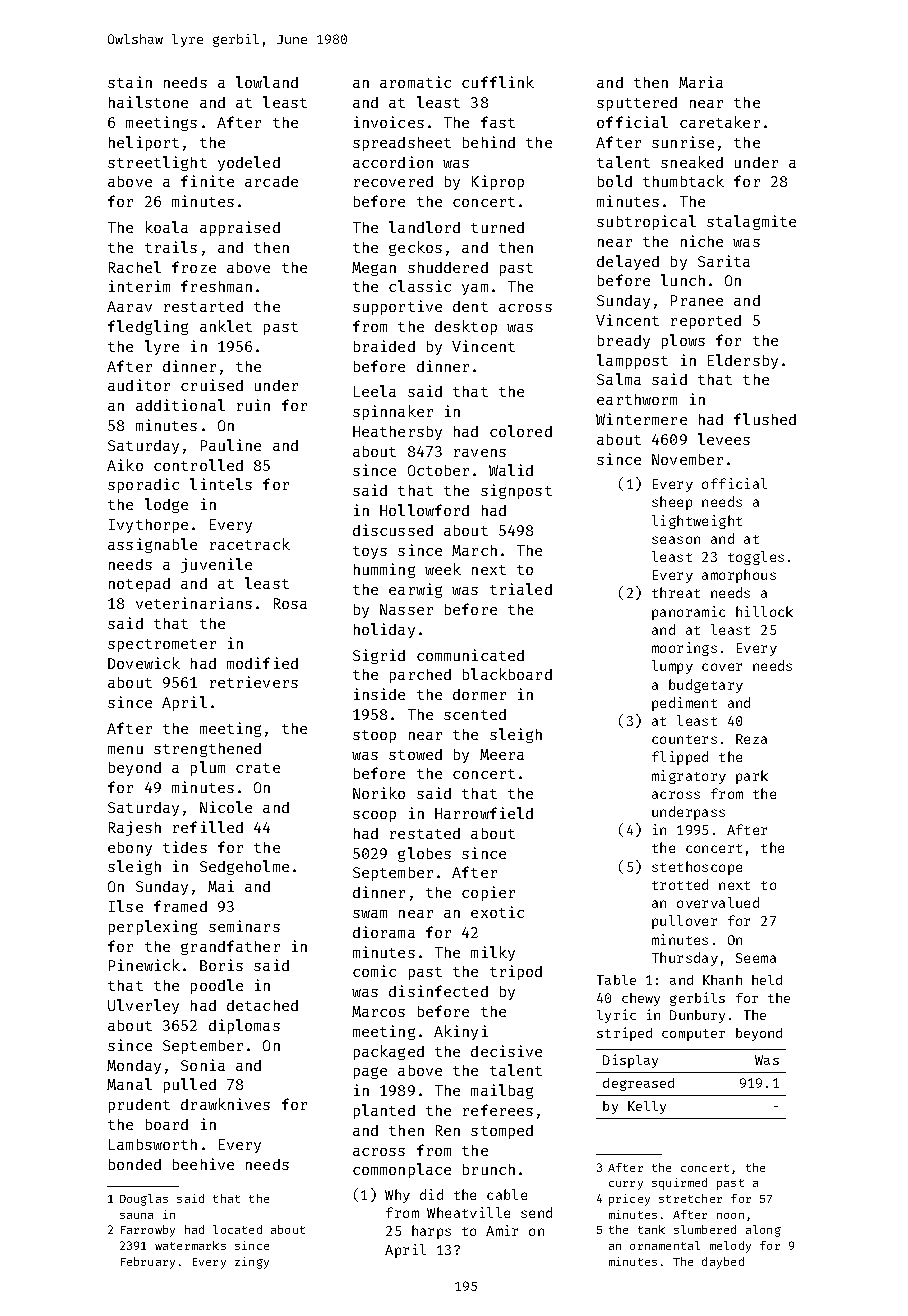  I want to click on copier, so click(488, 893).
